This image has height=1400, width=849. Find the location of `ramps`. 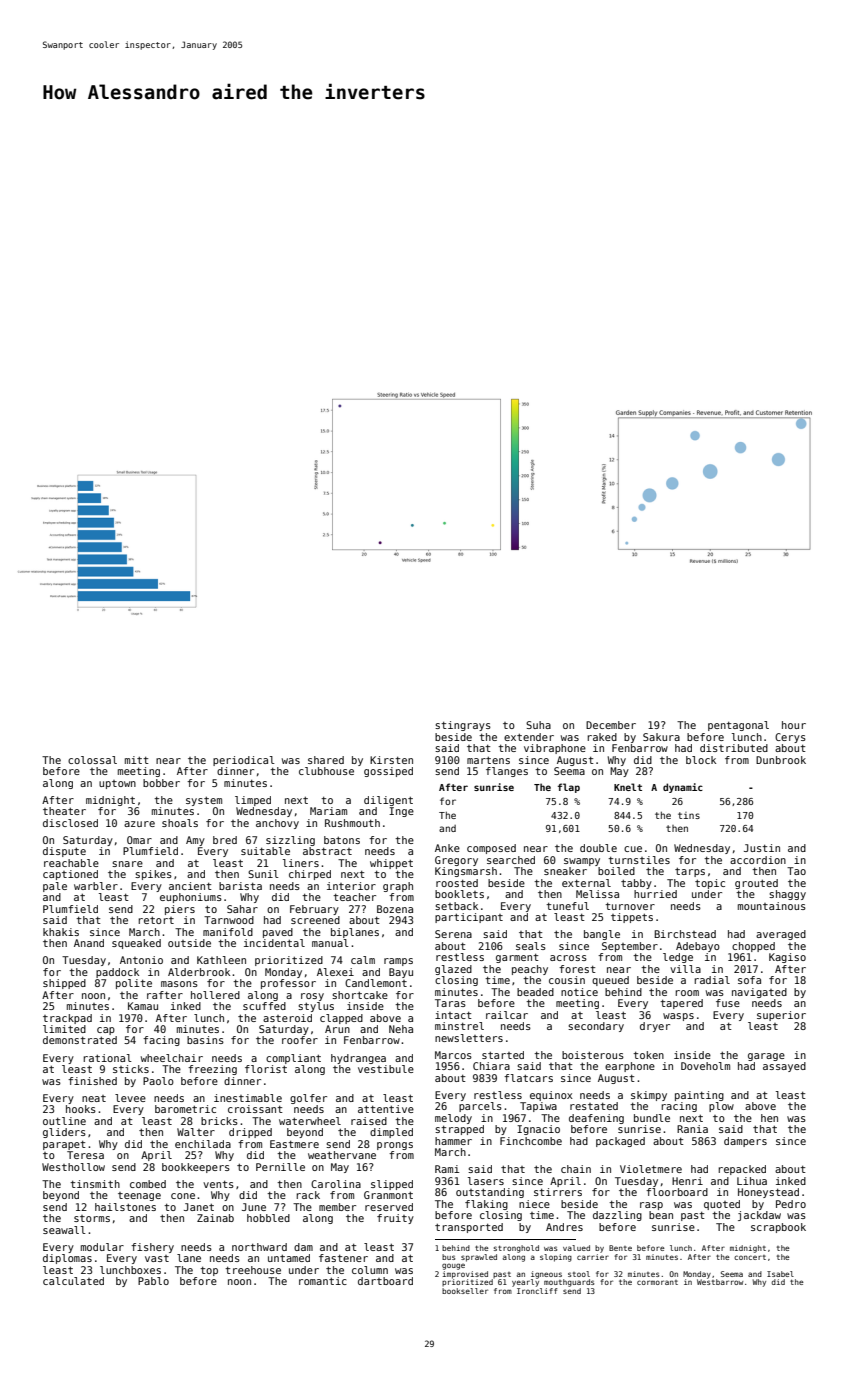

ramps is located at coordinates (398, 962).
